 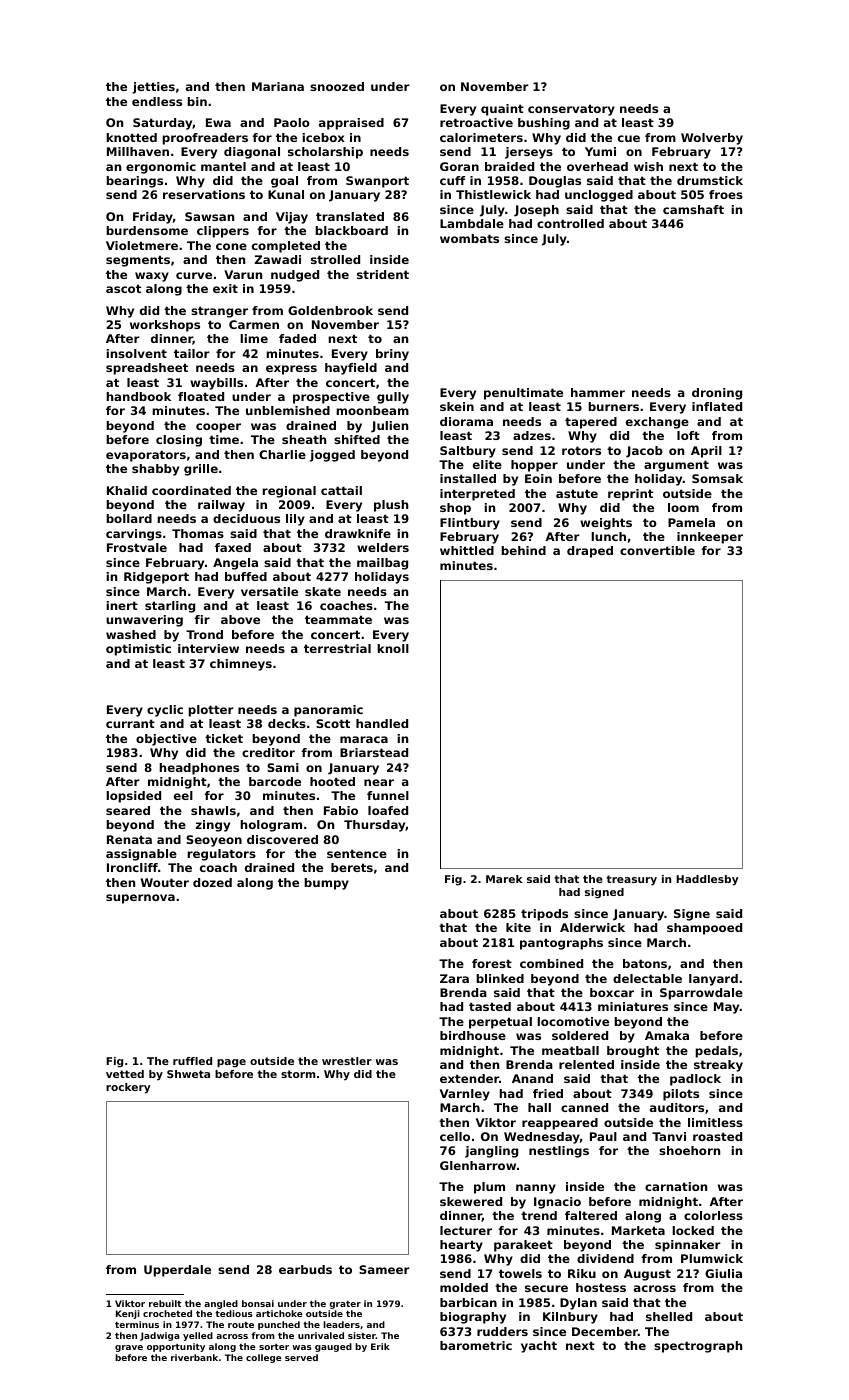 What do you see at coordinates (592, 927) in the image?
I see `Alderwick` at bounding box center [592, 927].
